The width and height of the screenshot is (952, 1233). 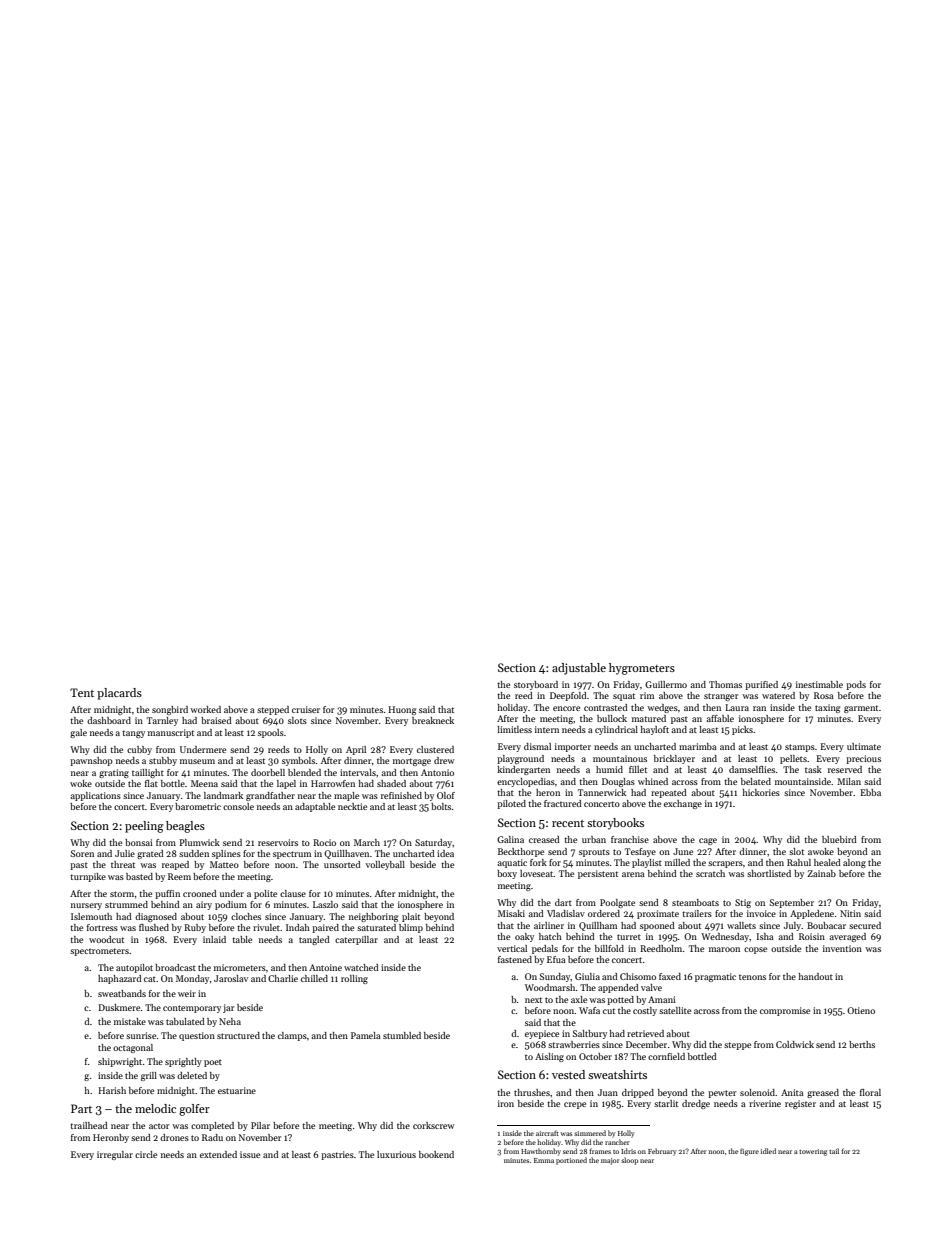 What do you see at coordinates (437, 772) in the screenshot?
I see `Antonio` at bounding box center [437, 772].
